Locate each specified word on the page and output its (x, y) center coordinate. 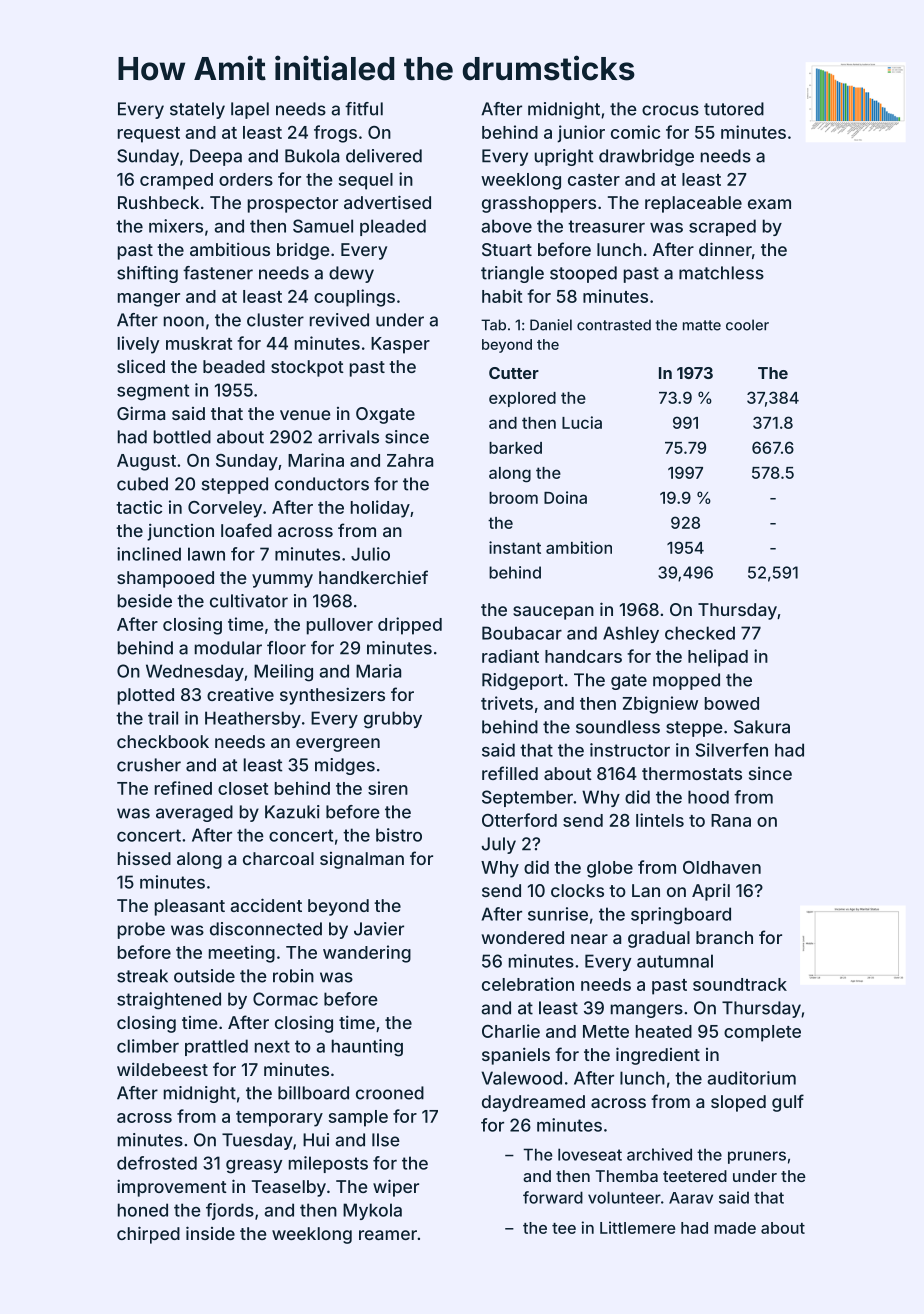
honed (143, 1210)
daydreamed (533, 1103)
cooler (747, 325)
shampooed (165, 579)
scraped (722, 227)
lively (139, 345)
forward (553, 1197)
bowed (732, 703)
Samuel (323, 226)
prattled (216, 1047)
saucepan (553, 613)
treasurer (606, 226)
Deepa (216, 157)
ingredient (658, 1056)
